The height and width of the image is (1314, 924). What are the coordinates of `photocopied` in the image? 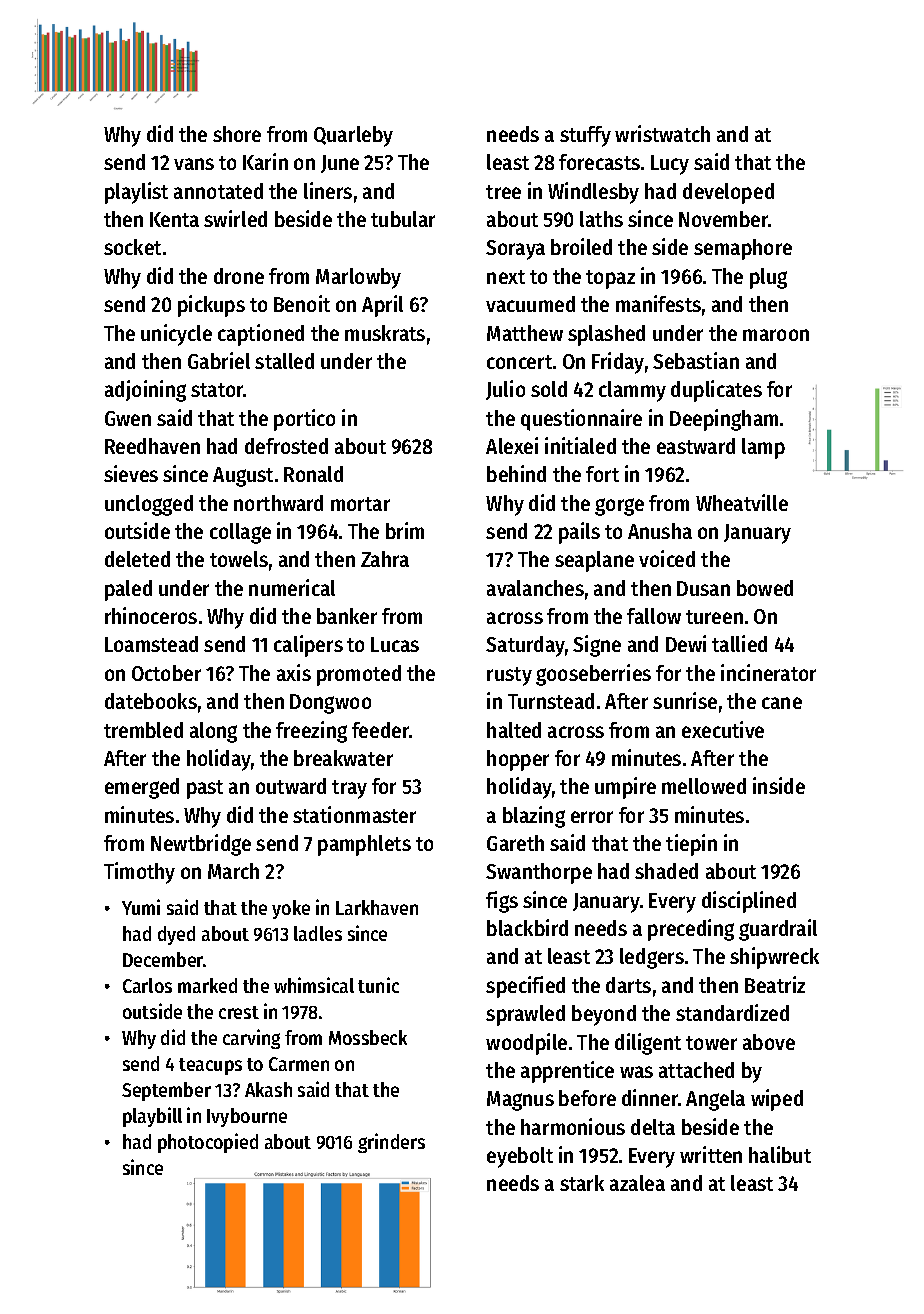 It's located at (208, 1143).
